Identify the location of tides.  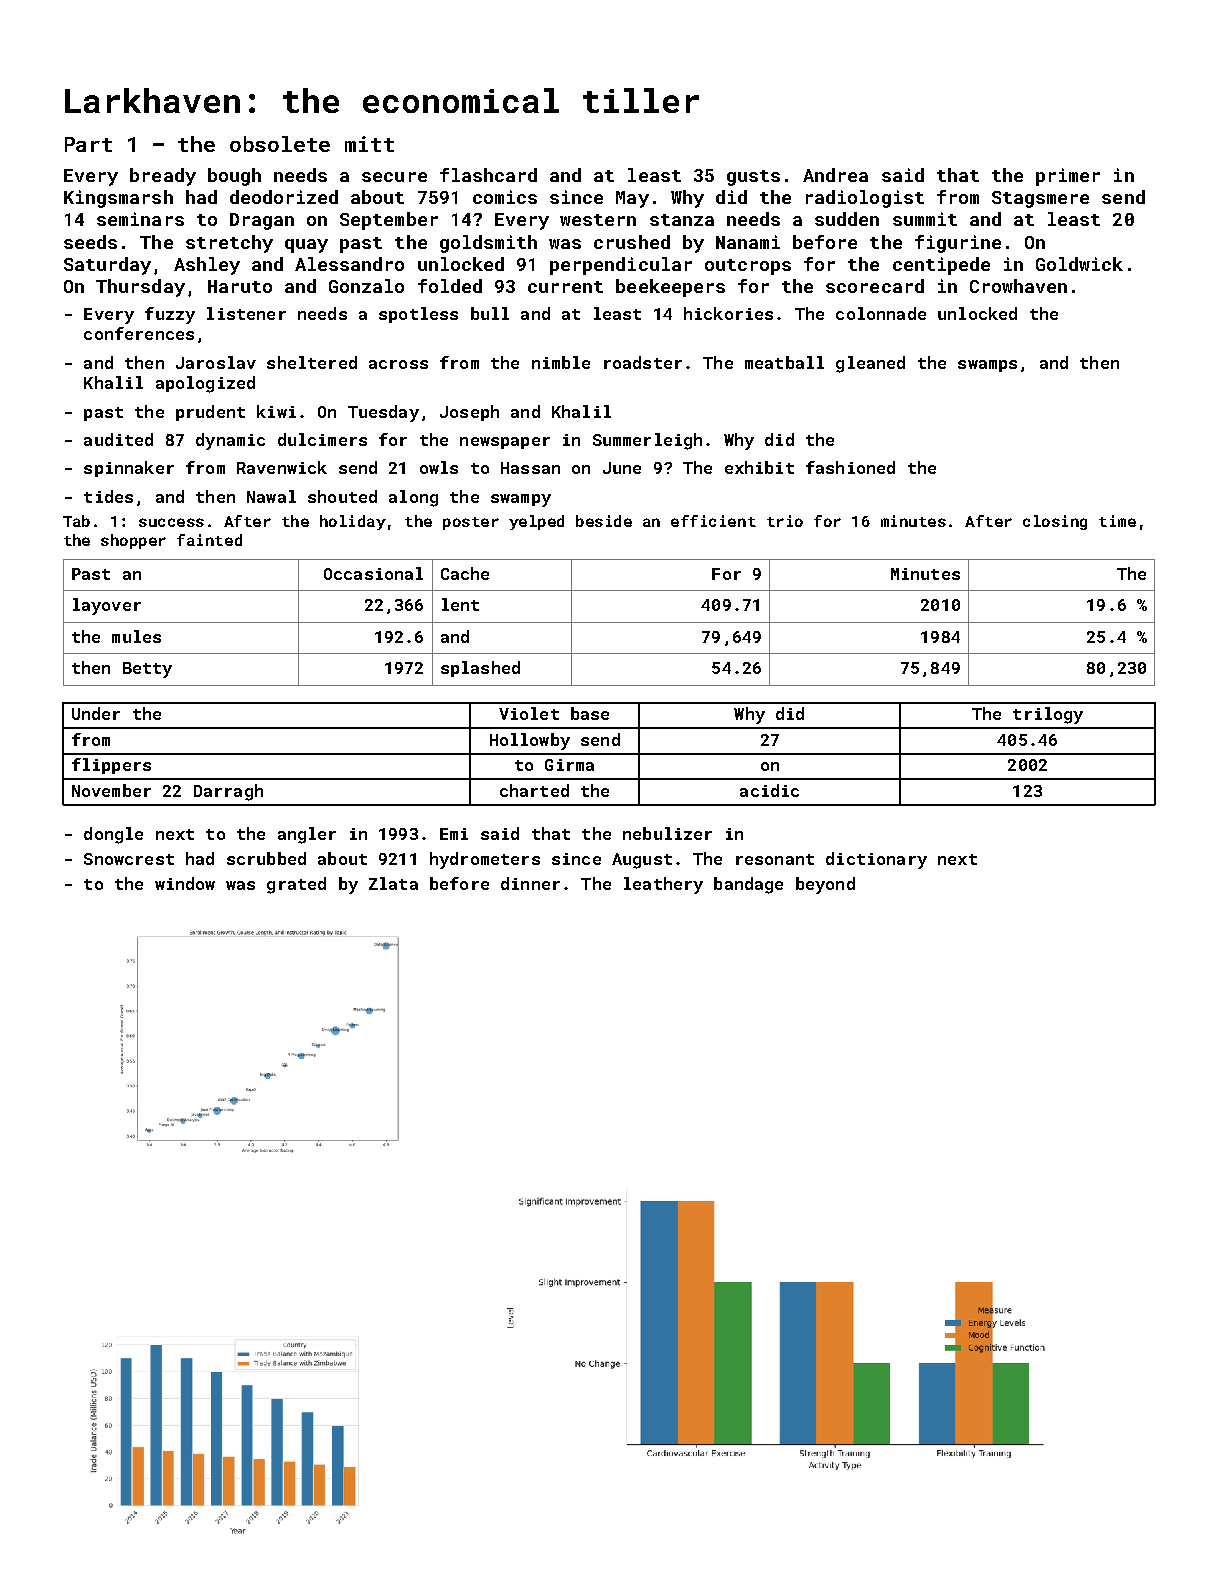
(108, 496).
